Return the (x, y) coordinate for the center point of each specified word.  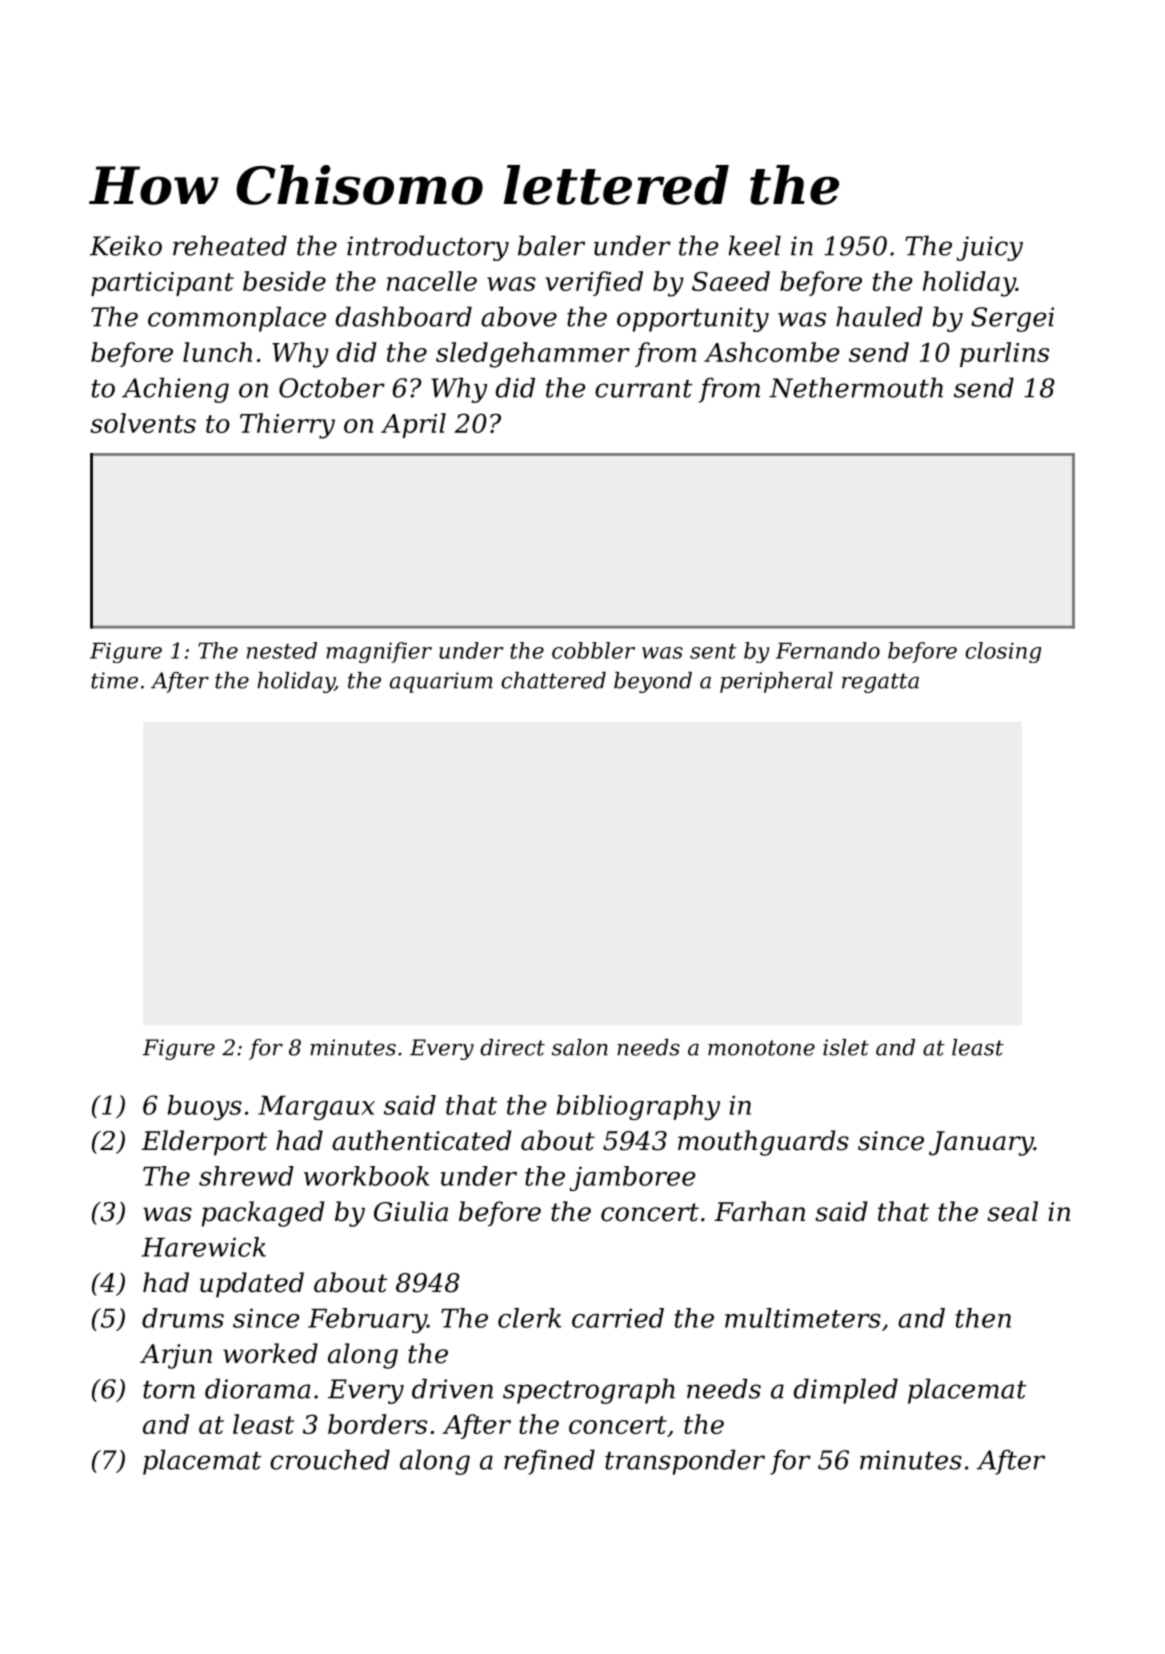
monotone (761, 1048)
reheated (230, 245)
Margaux (316, 1108)
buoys (205, 1107)
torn (169, 1390)
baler (551, 245)
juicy (989, 248)
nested (282, 650)
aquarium (441, 682)
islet (846, 1047)
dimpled (846, 1391)
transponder (685, 1462)
